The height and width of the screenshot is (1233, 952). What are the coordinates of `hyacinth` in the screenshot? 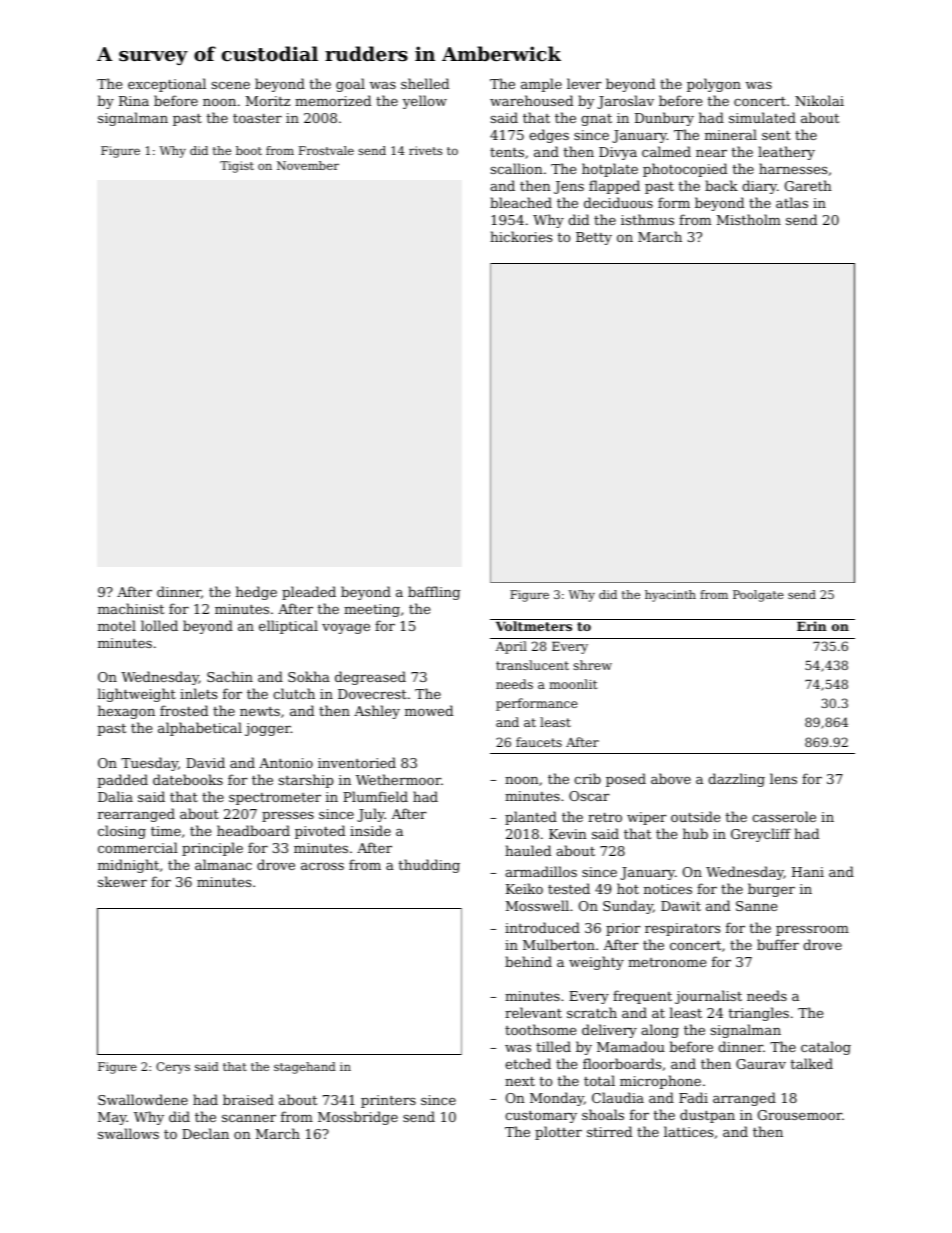 It's located at (670, 596).
